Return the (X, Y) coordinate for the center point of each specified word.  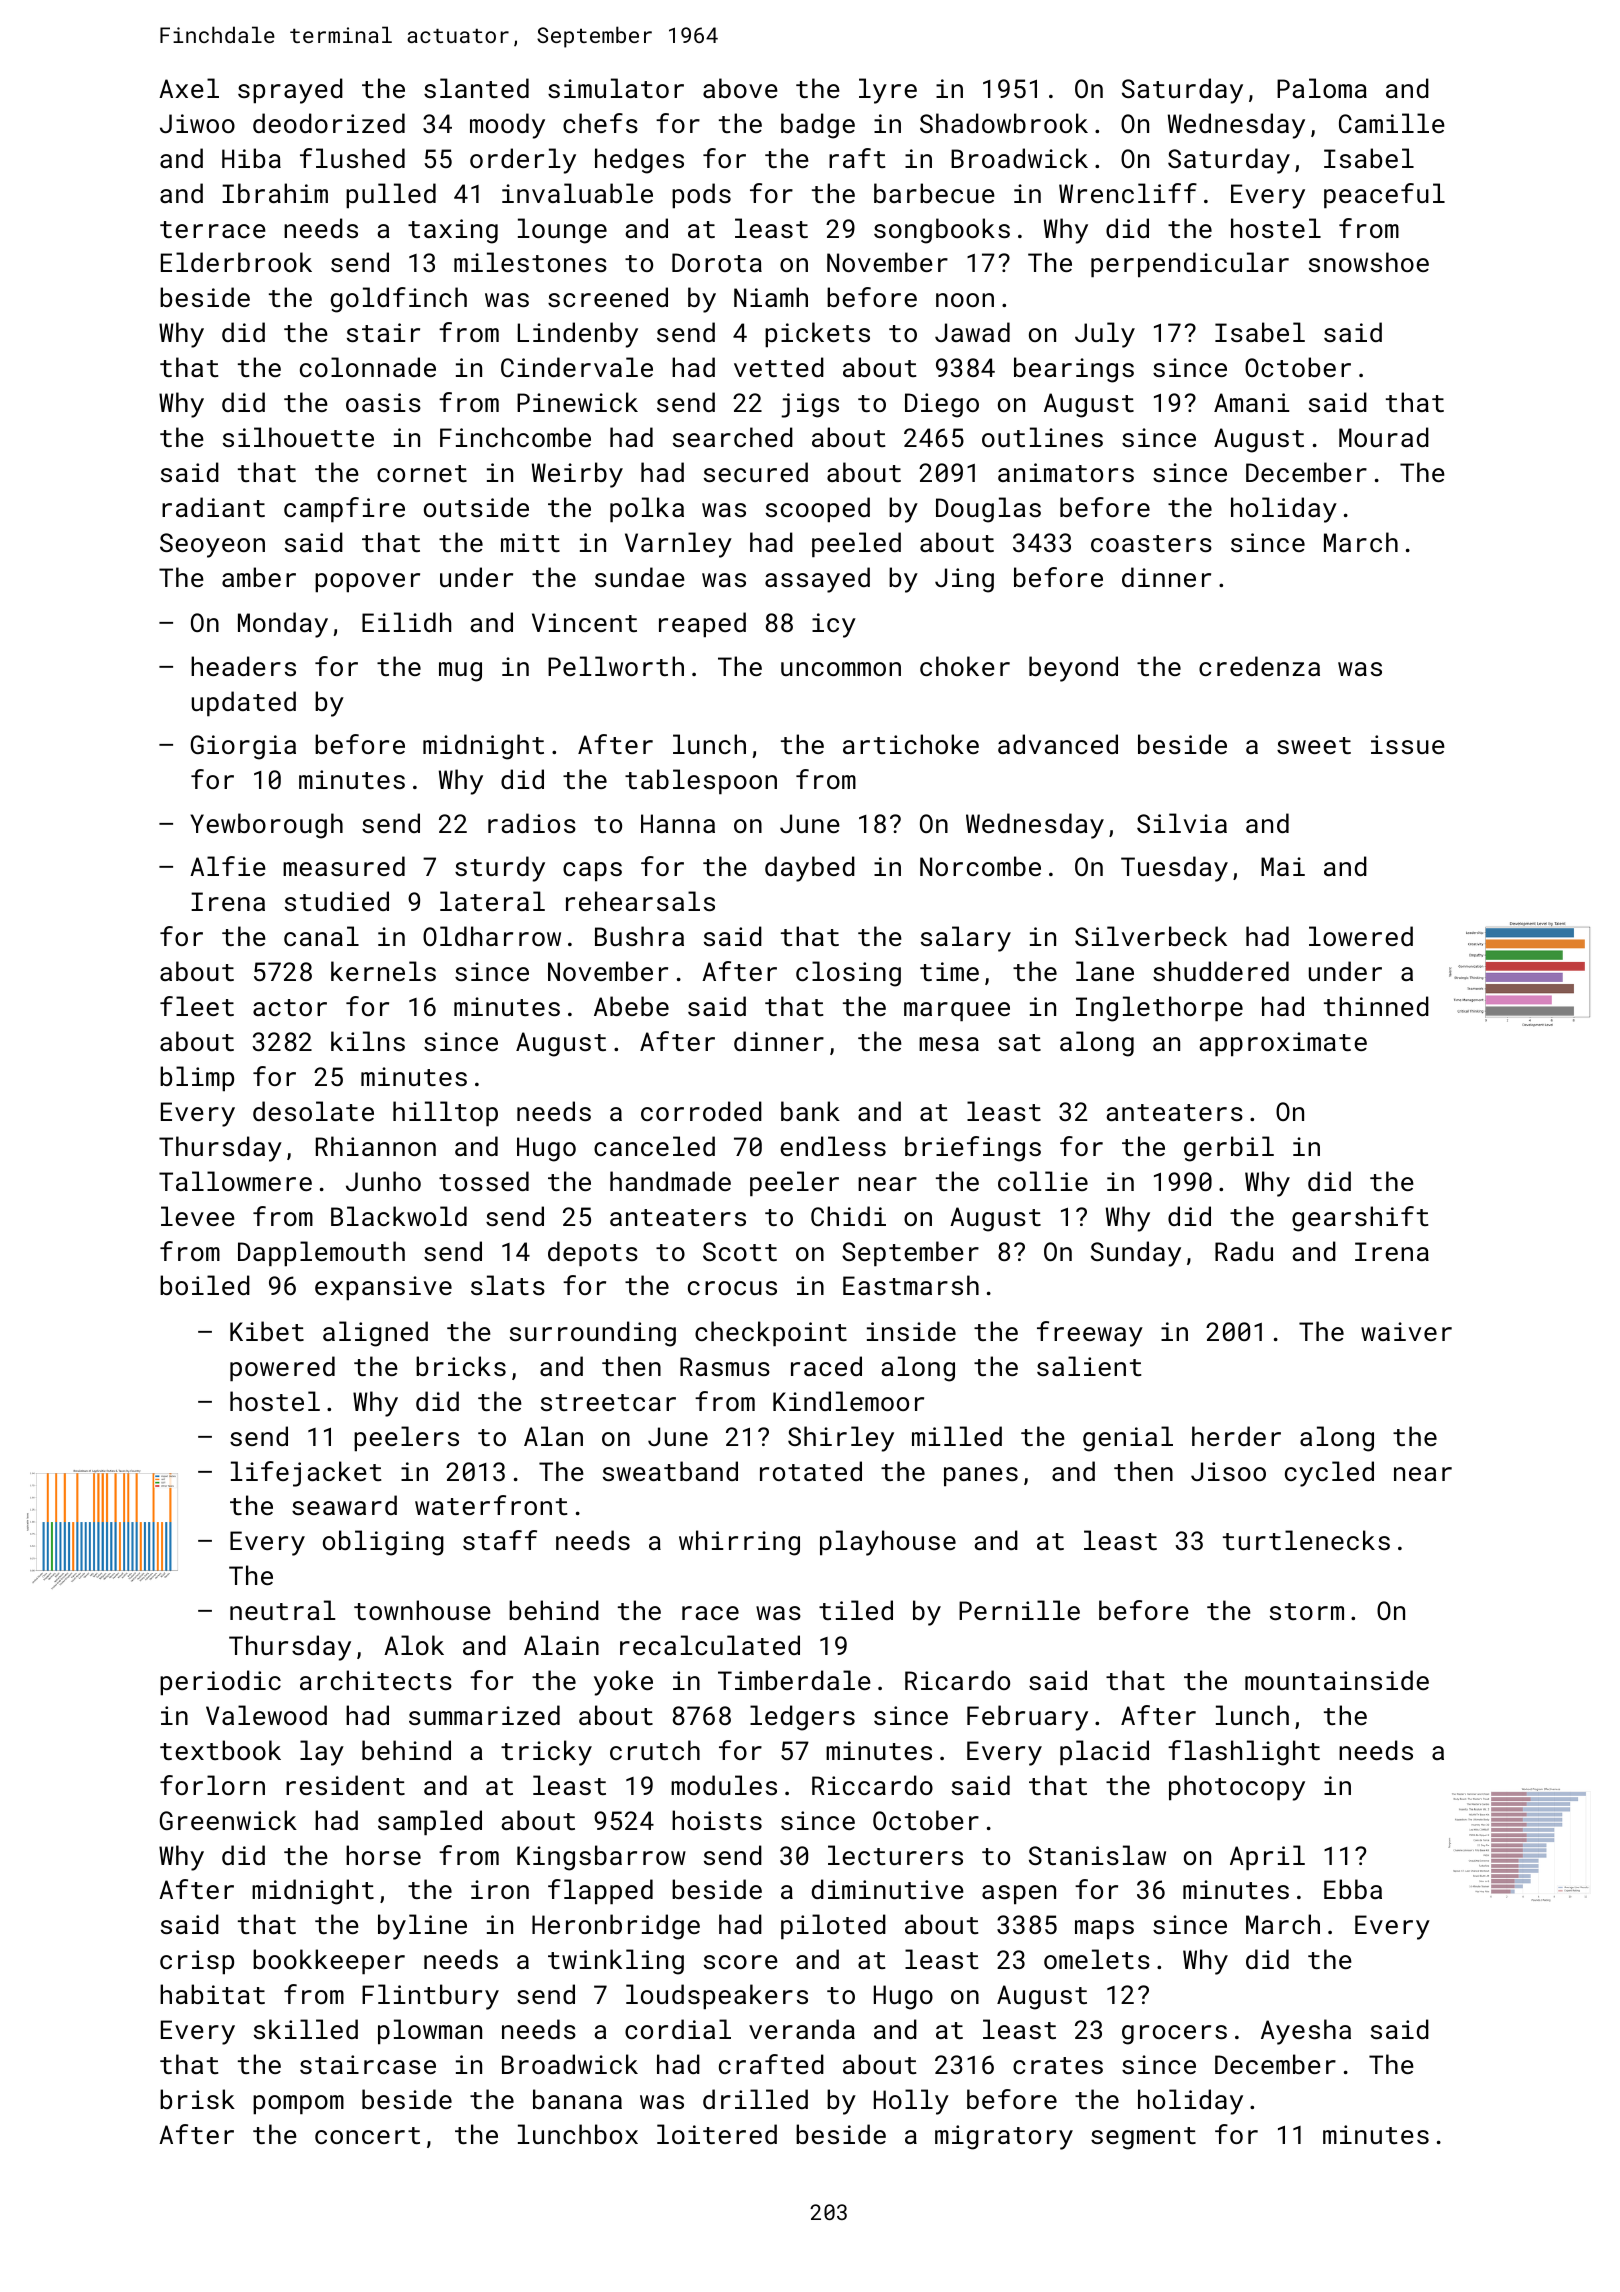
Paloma (1322, 88)
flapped (600, 1891)
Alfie (228, 866)
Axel (189, 88)
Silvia (1182, 823)
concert (367, 2135)
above (740, 88)
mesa (949, 1044)
